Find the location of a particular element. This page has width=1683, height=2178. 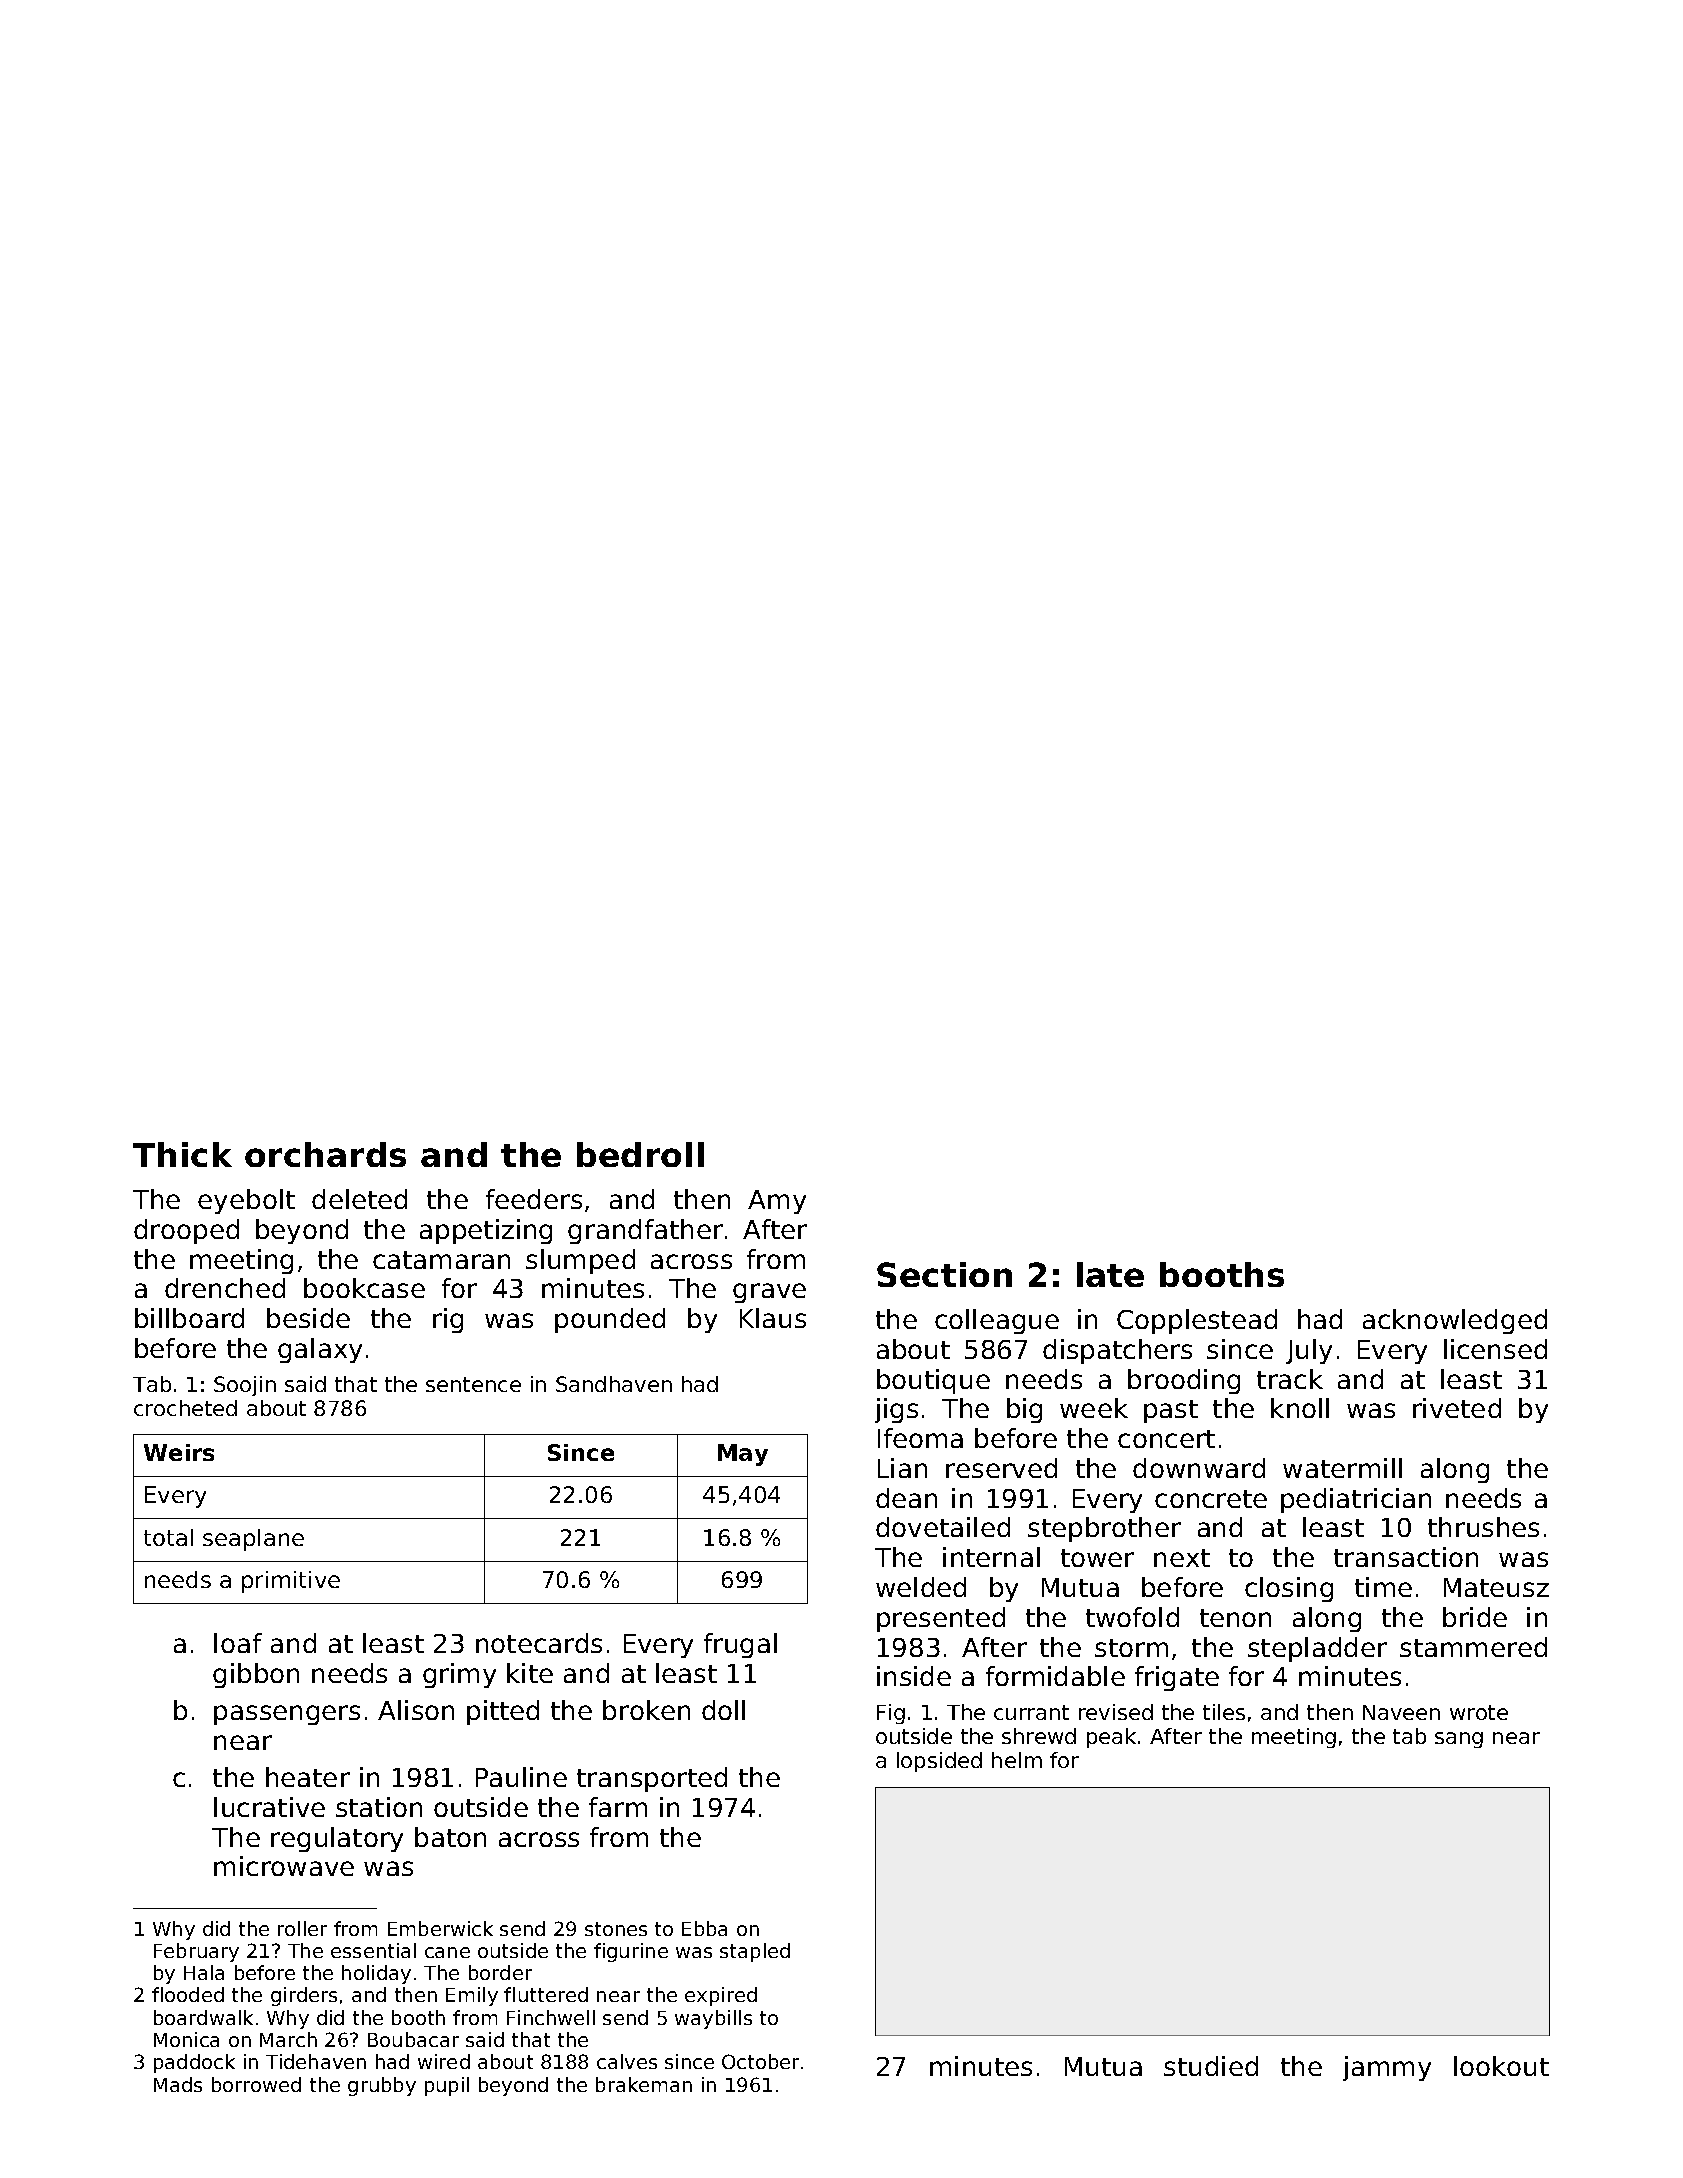

girders is located at coordinates (304, 1996).
